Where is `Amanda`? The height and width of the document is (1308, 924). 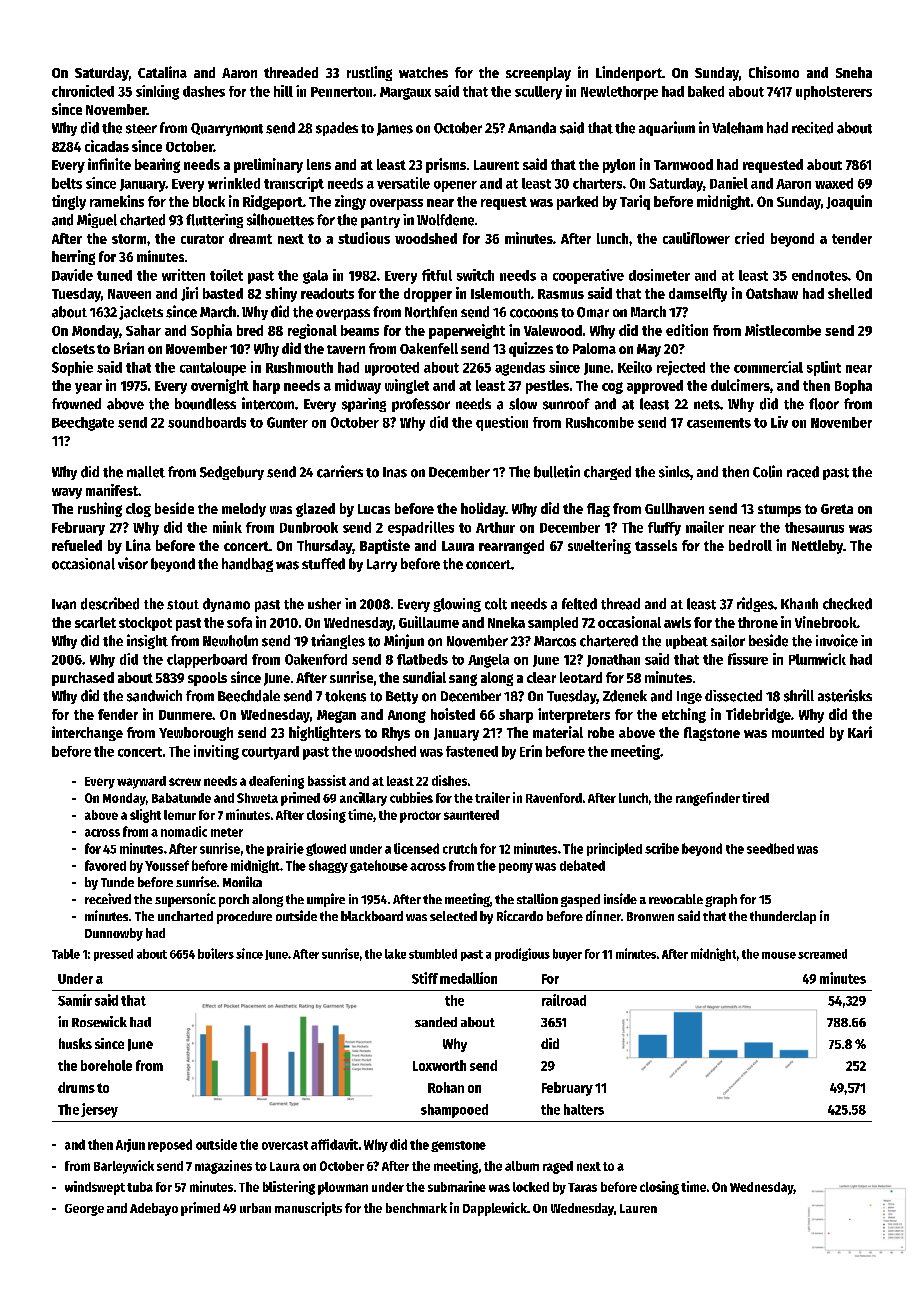
Amanda is located at coordinates (532, 128).
